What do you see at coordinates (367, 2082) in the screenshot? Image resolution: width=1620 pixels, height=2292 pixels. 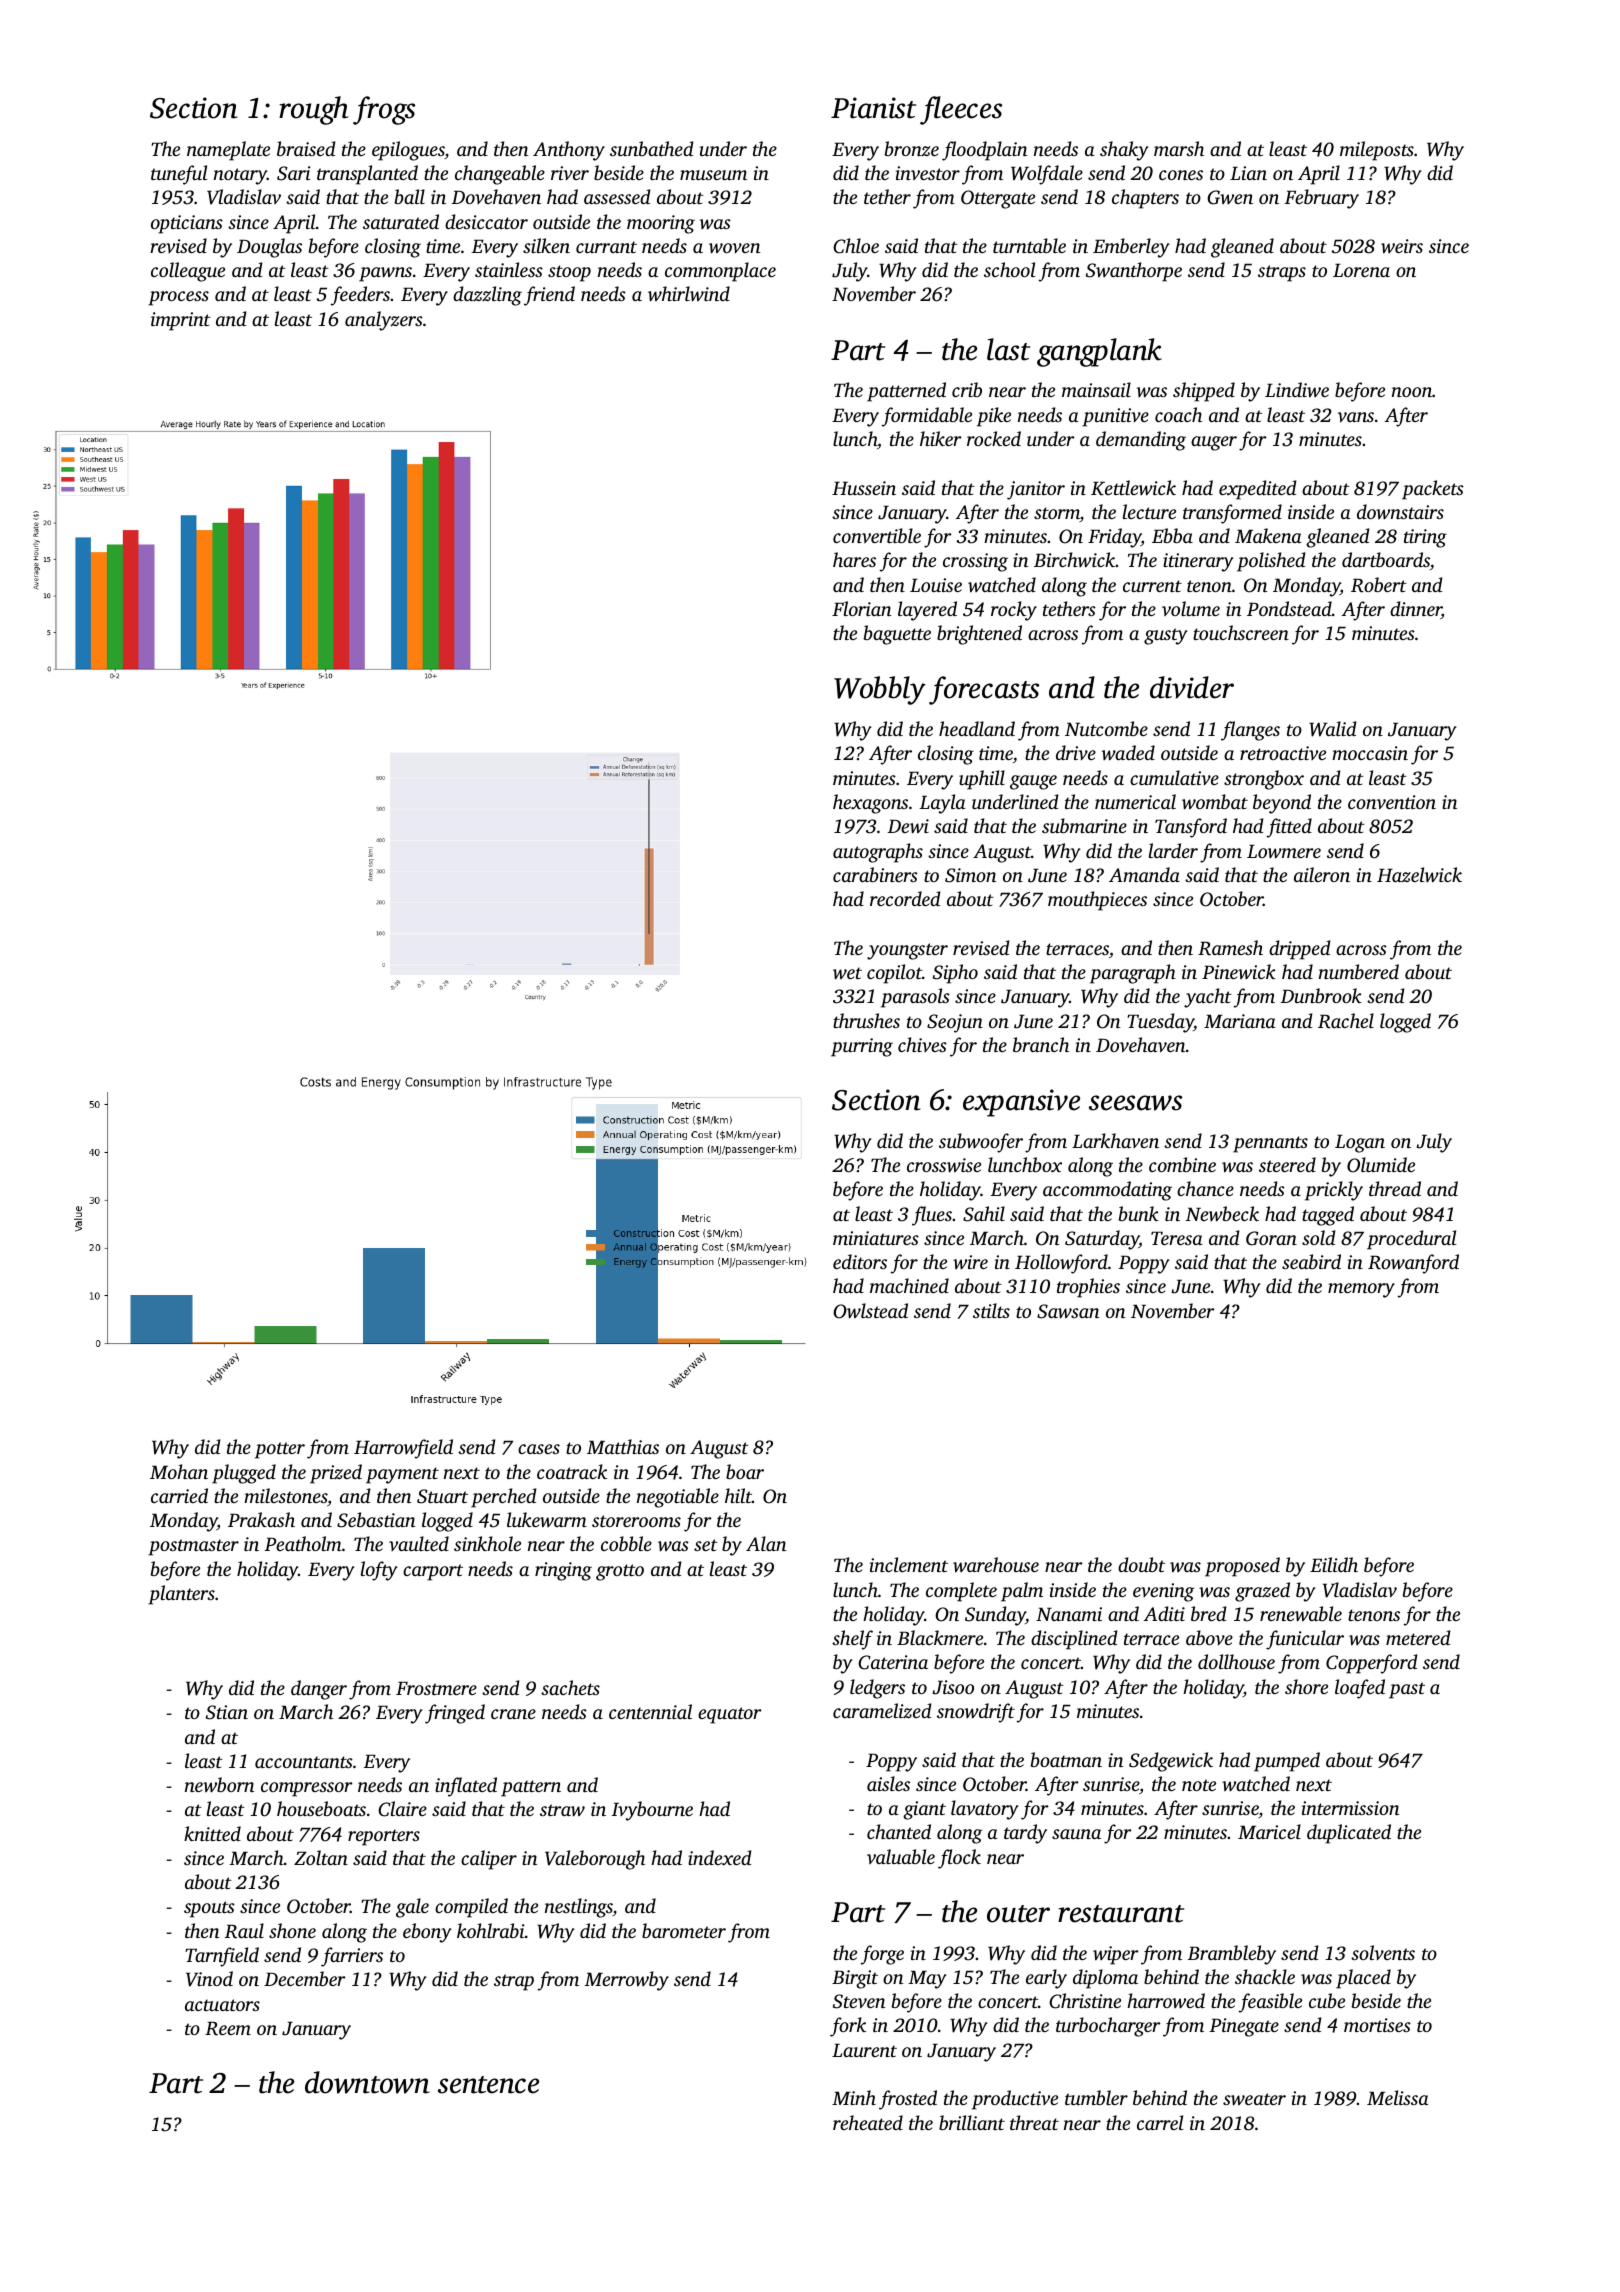 I see `downtown` at bounding box center [367, 2082].
